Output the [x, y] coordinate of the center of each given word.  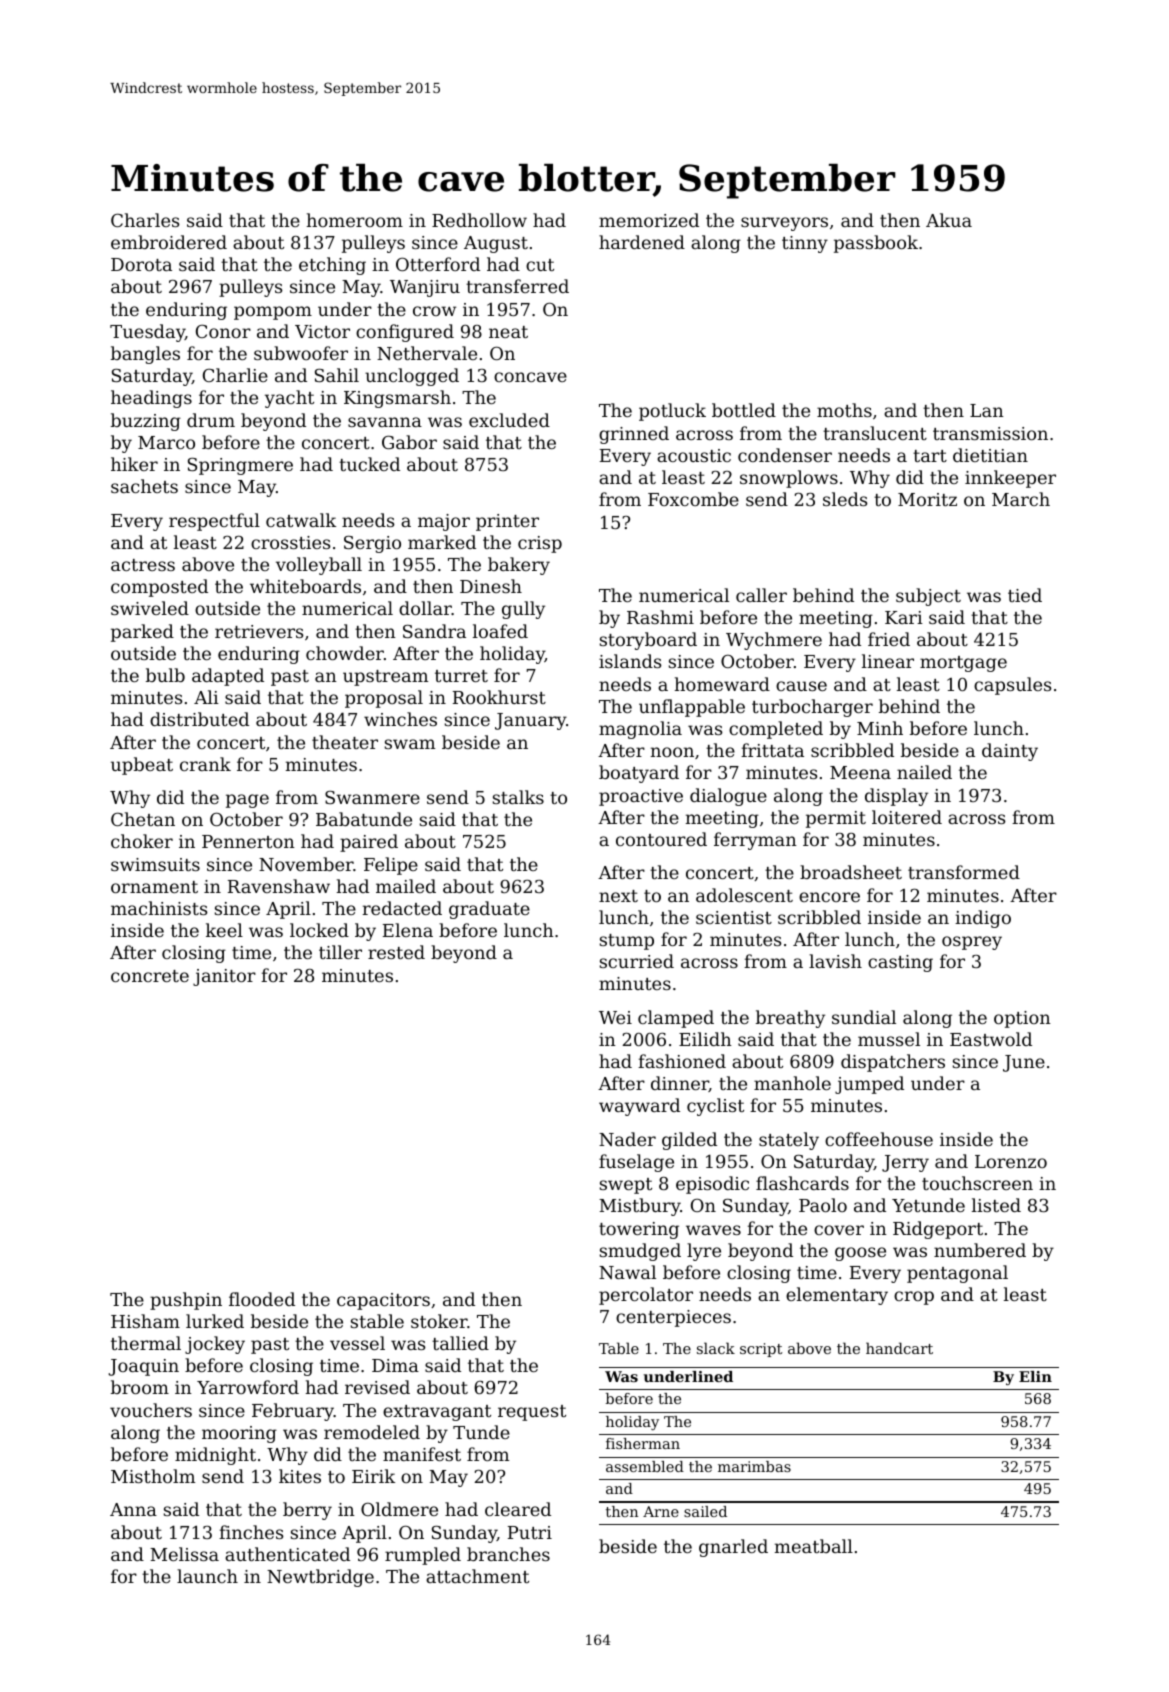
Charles [145, 220]
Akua [949, 220]
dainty [1010, 752]
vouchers [151, 1410]
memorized [649, 220]
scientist [734, 917]
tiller [340, 952]
